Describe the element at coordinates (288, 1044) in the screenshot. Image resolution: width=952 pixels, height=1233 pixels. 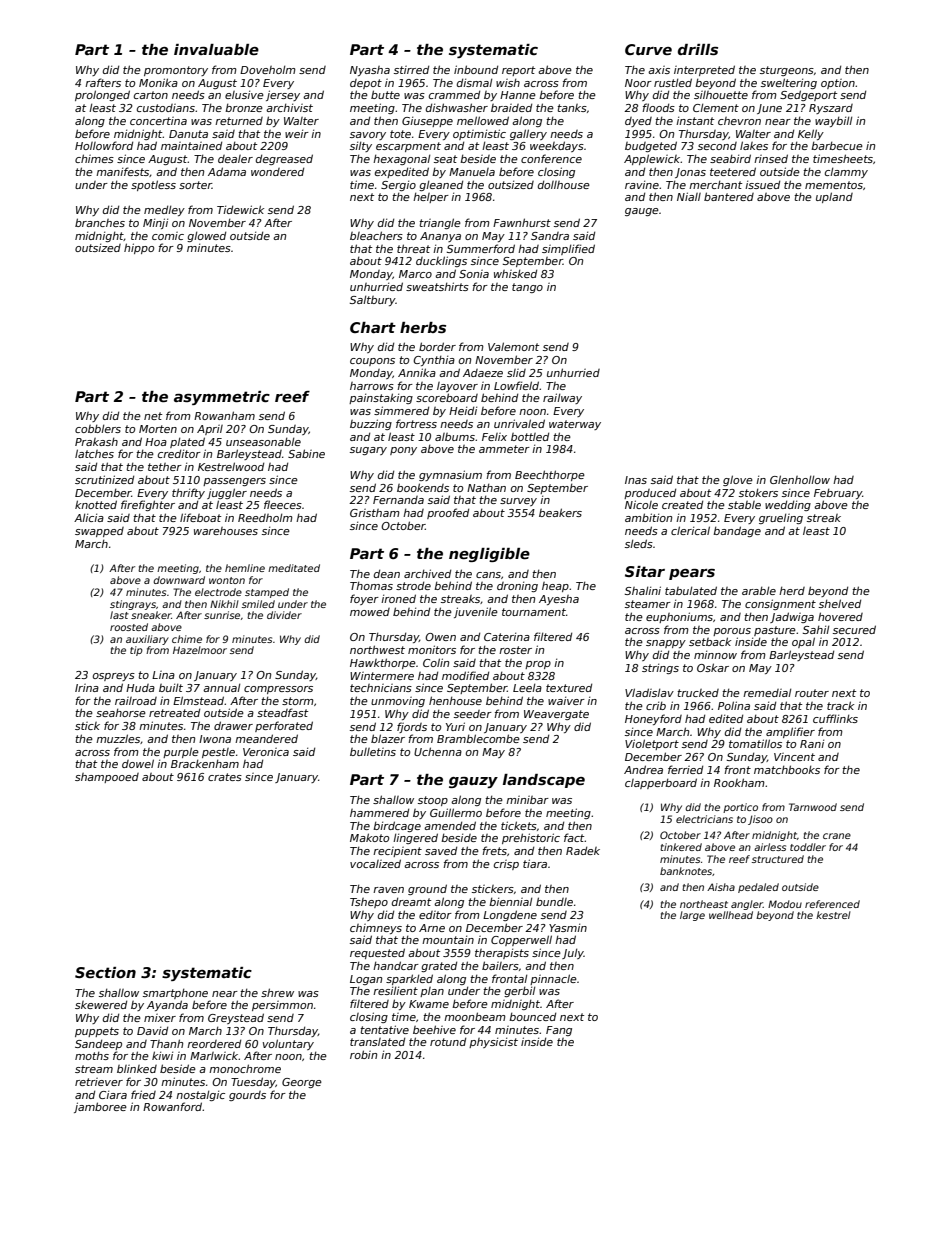
I see `voluntary` at that location.
